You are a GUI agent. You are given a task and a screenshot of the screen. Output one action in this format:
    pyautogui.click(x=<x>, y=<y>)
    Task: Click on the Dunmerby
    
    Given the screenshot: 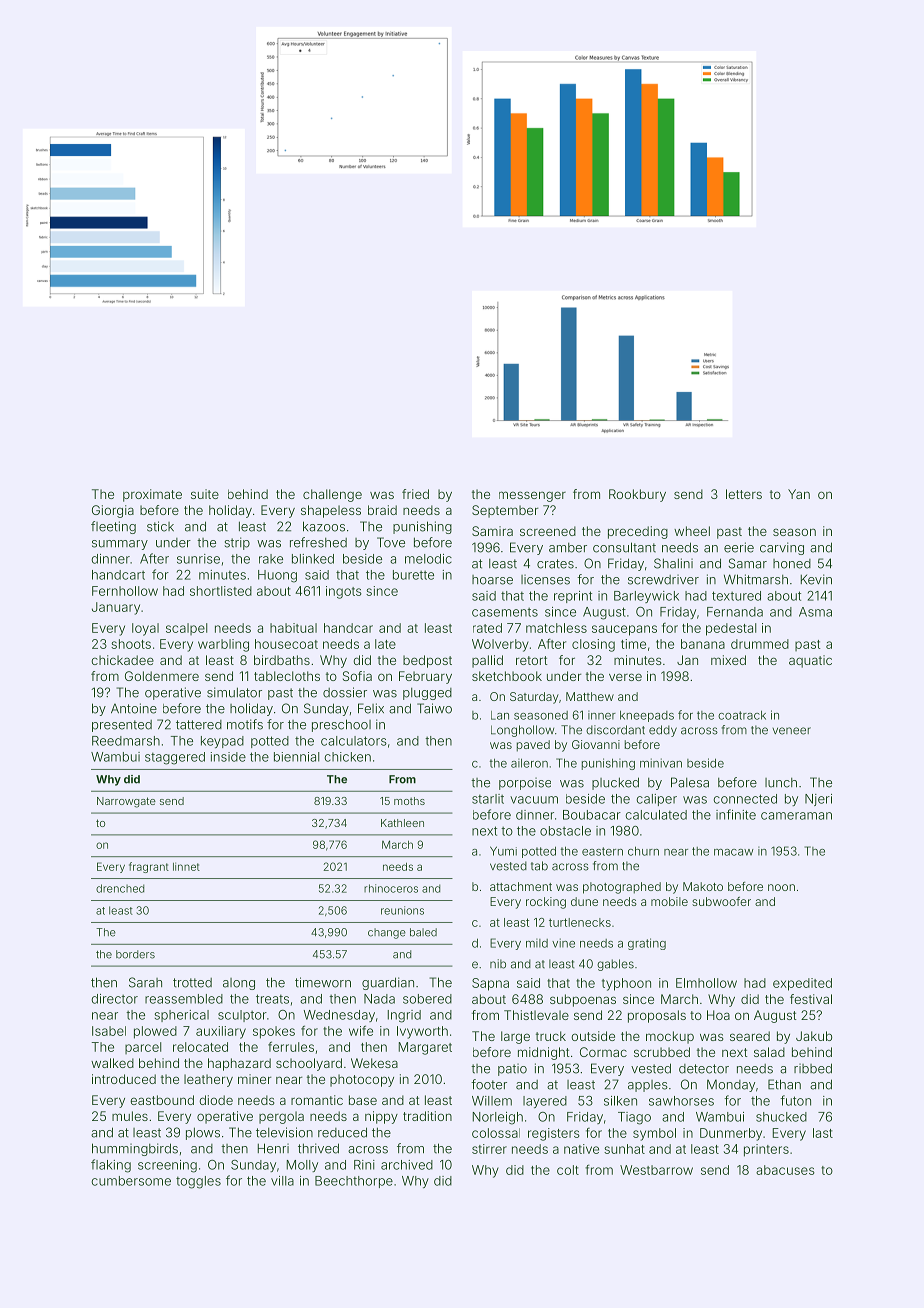 What is the action you would take?
    pyautogui.click(x=731, y=1134)
